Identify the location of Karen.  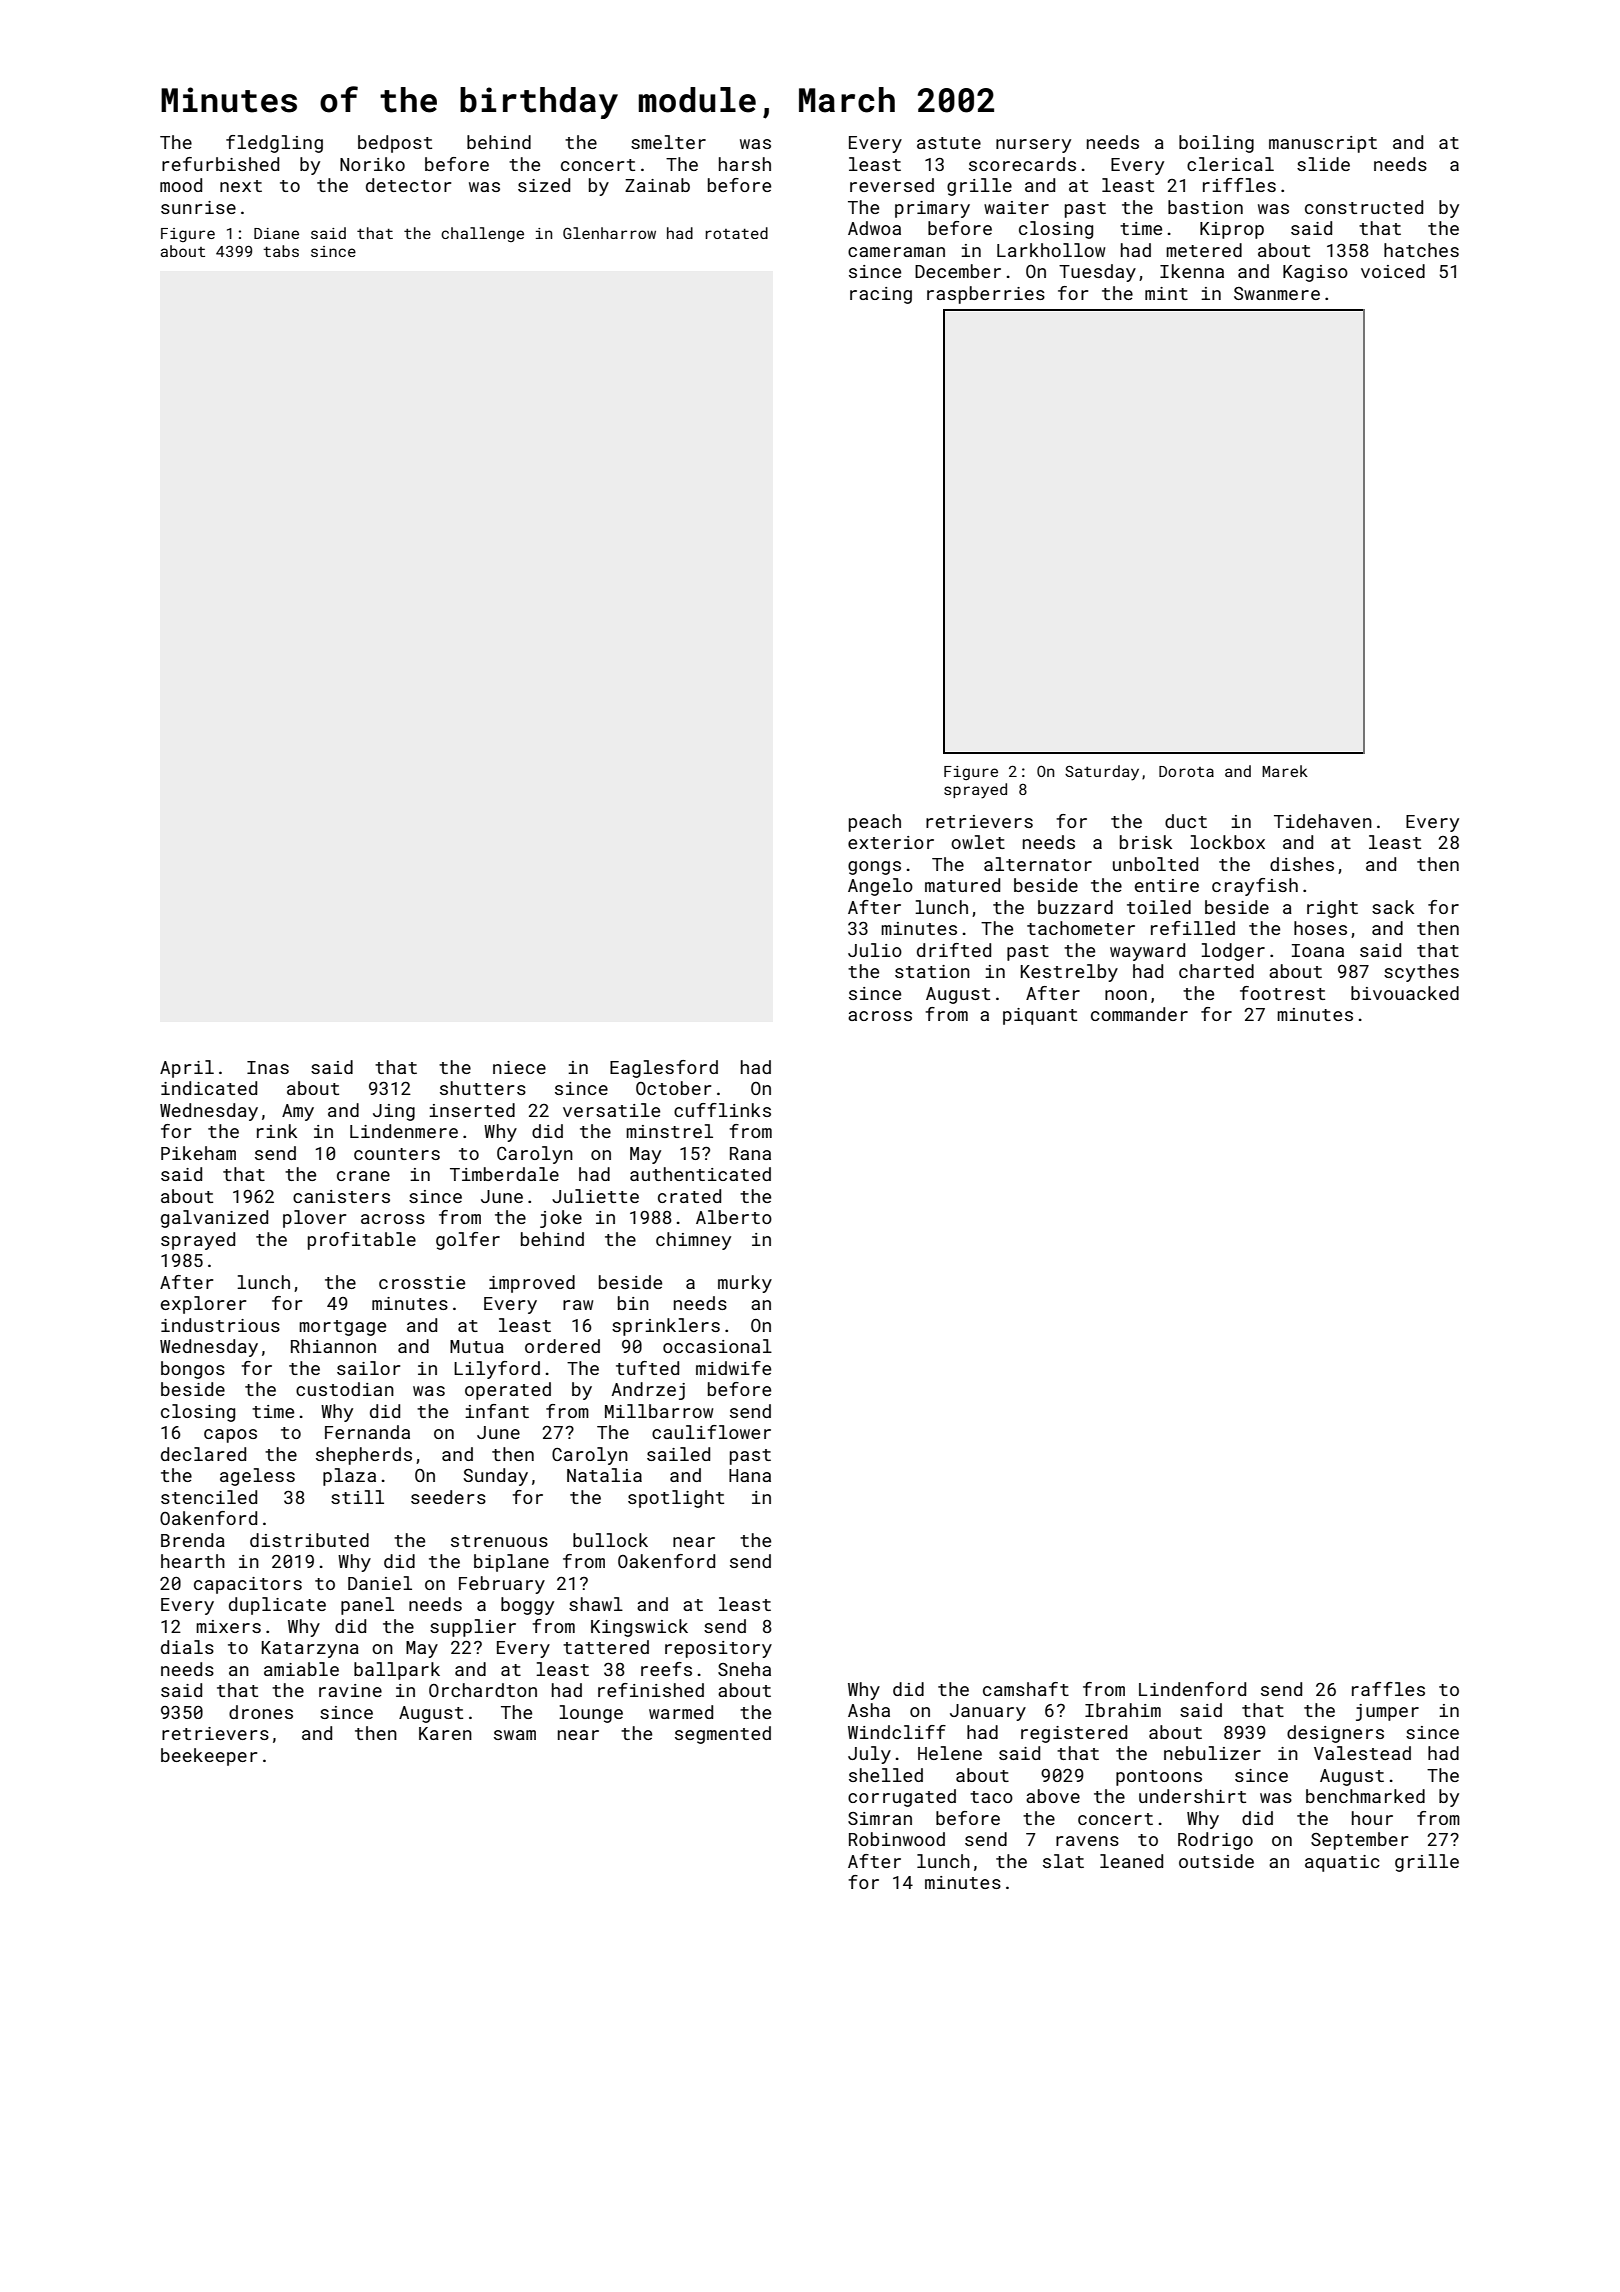
(445, 1733).
